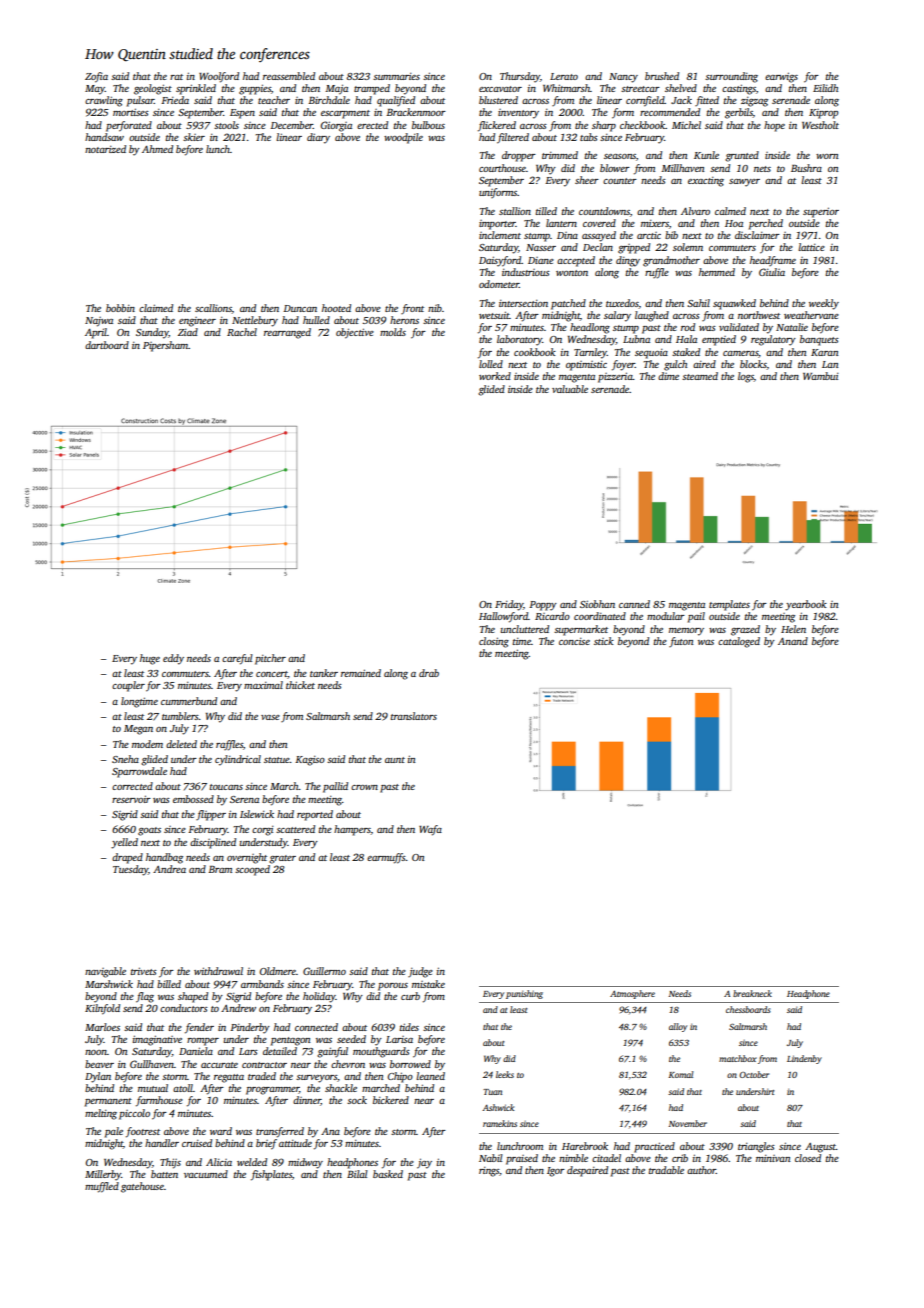 The height and width of the screenshot is (1308, 924). Describe the element at coordinates (739, 642) in the screenshot. I see `cataloged` at that location.
